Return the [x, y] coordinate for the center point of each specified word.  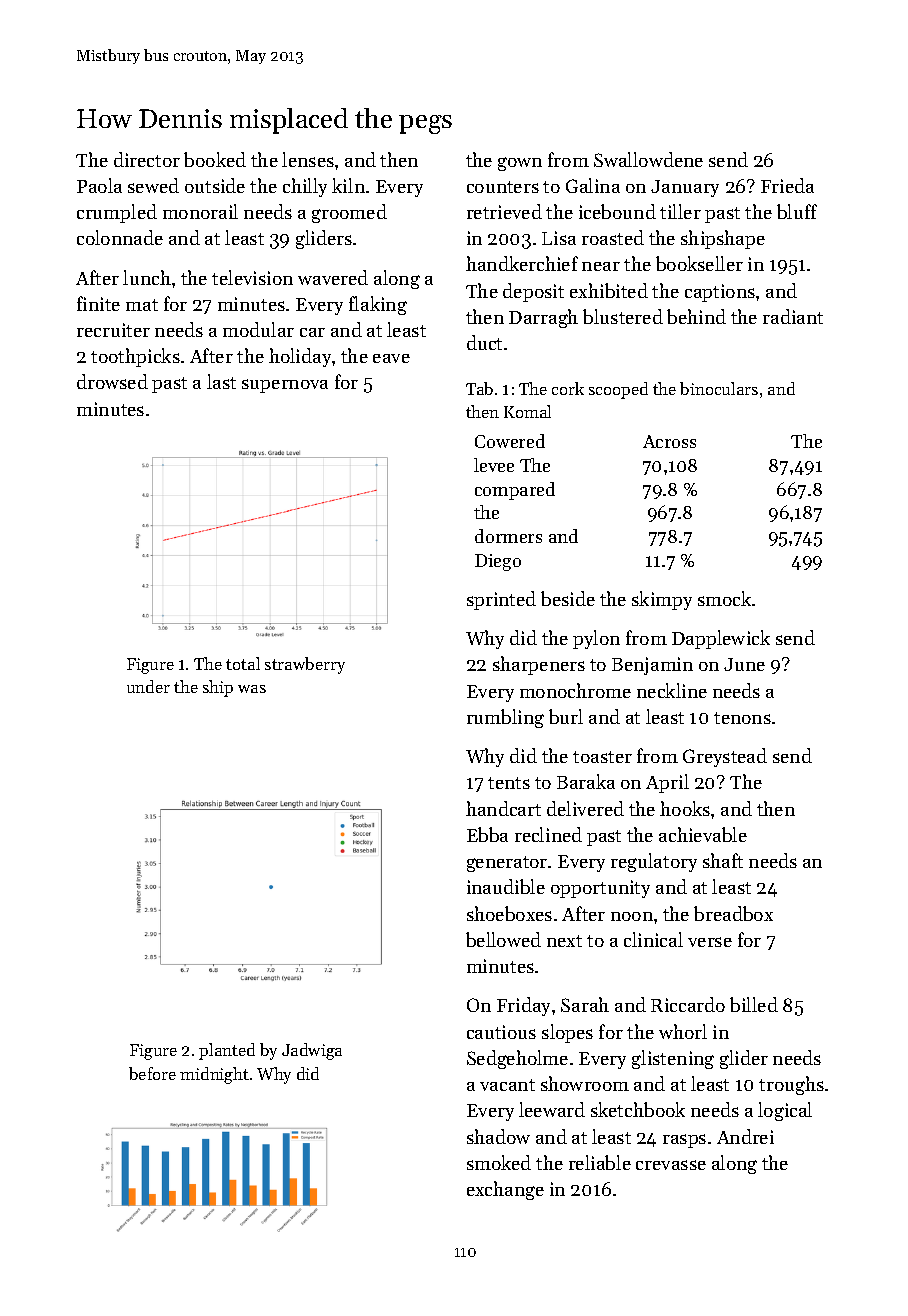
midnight [214, 1075]
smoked [499, 1162]
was [252, 689]
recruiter [113, 330]
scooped [618, 390]
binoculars [719, 388]
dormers [508, 536]
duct [484, 342]
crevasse [671, 1165]
